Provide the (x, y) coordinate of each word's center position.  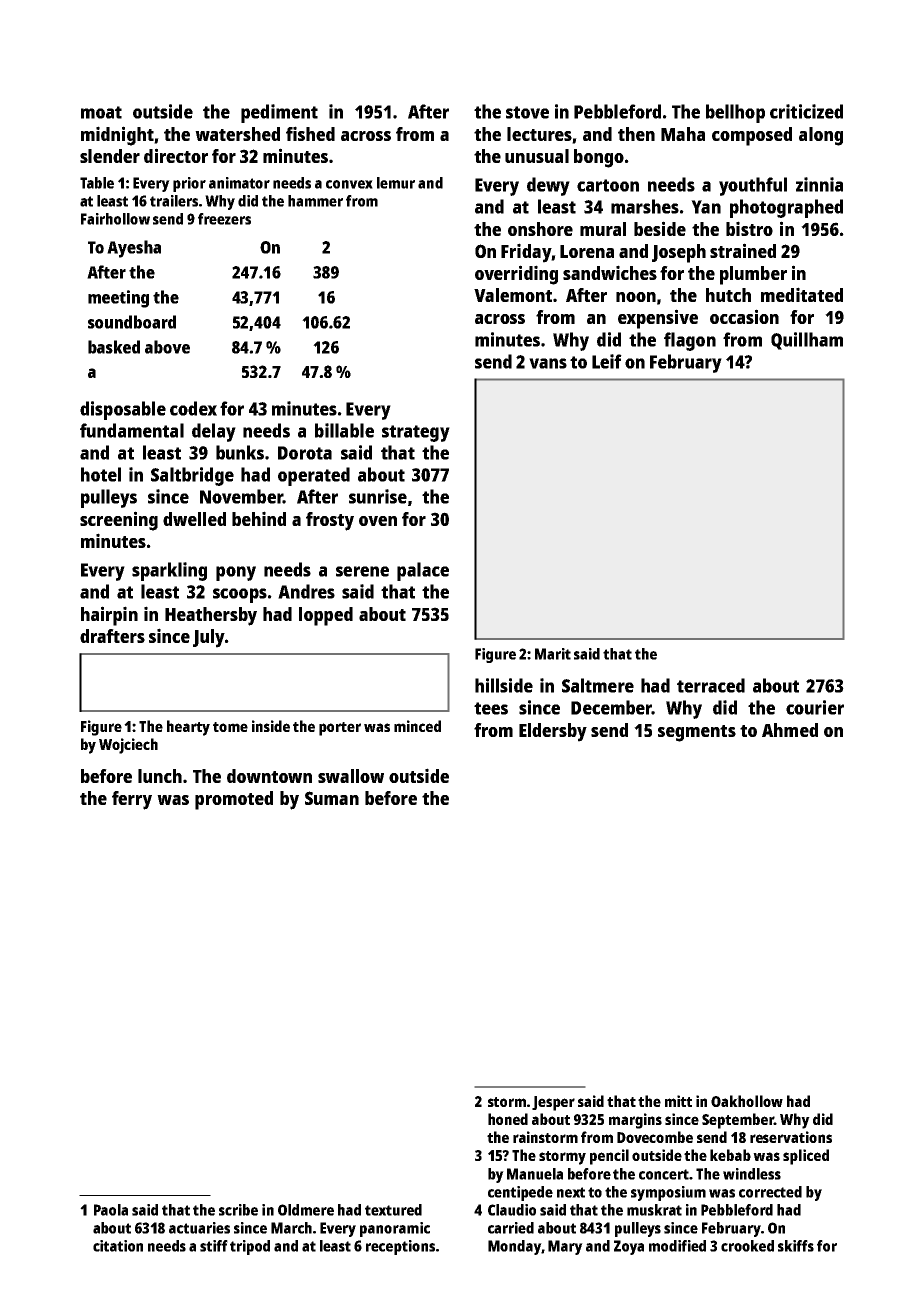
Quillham (807, 341)
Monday (514, 1247)
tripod (250, 1247)
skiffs (796, 1246)
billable (344, 430)
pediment (279, 113)
